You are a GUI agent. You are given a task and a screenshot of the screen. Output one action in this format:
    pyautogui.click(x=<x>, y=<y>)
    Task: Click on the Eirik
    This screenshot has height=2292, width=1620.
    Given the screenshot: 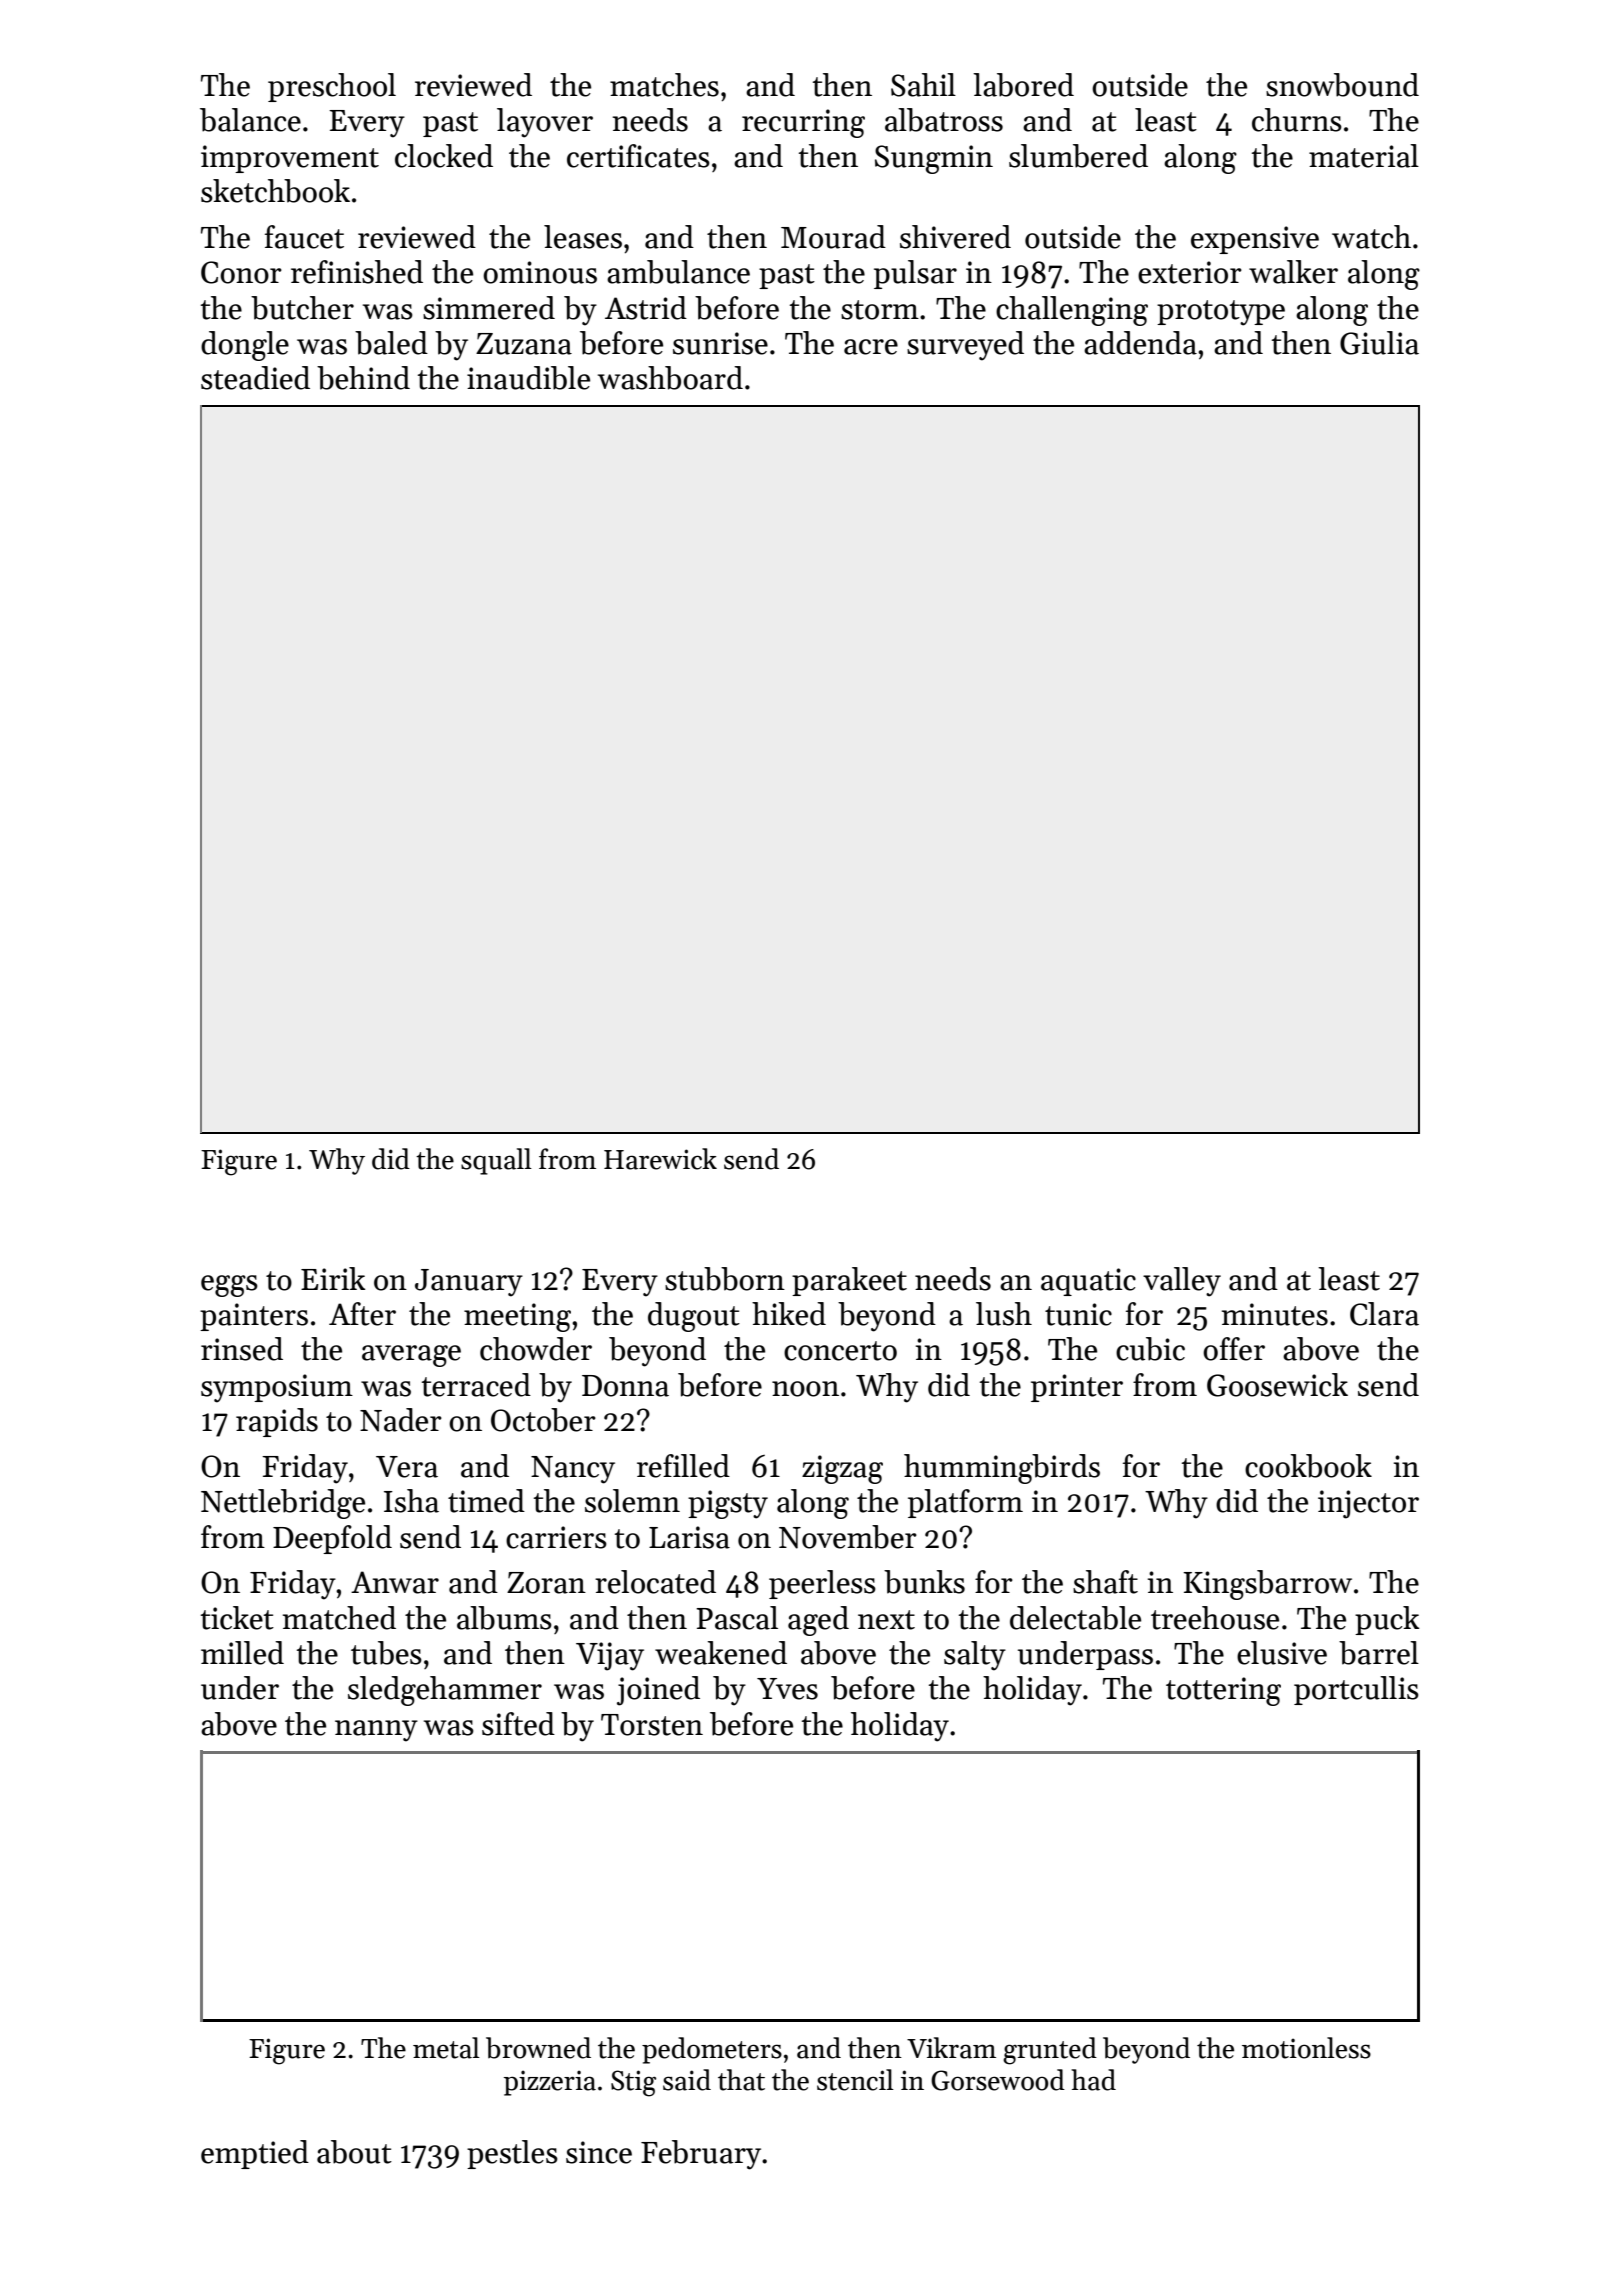 What is the action you would take?
    pyautogui.click(x=333, y=1278)
